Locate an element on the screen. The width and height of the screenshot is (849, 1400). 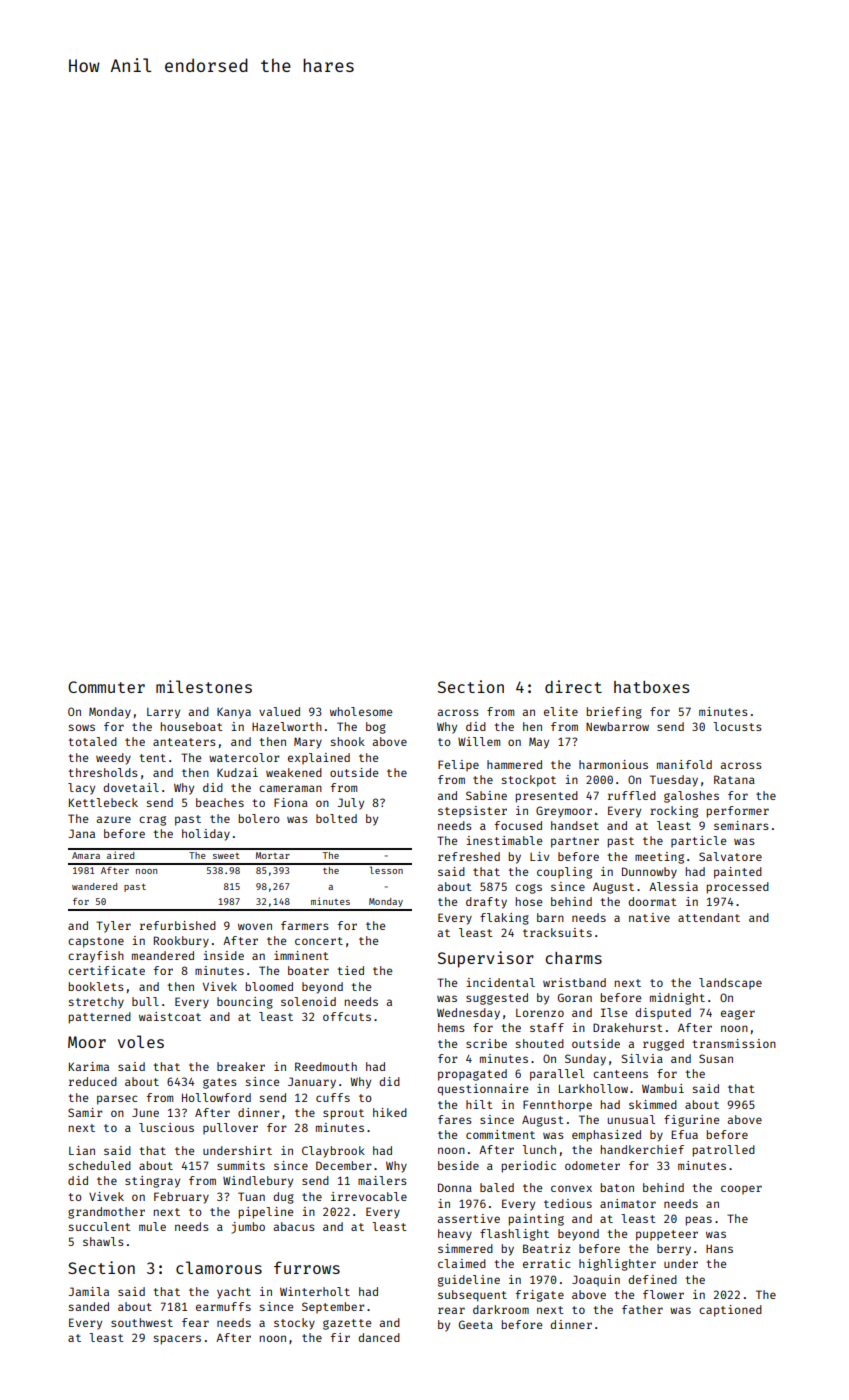
direct is located at coordinates (573, 686).
